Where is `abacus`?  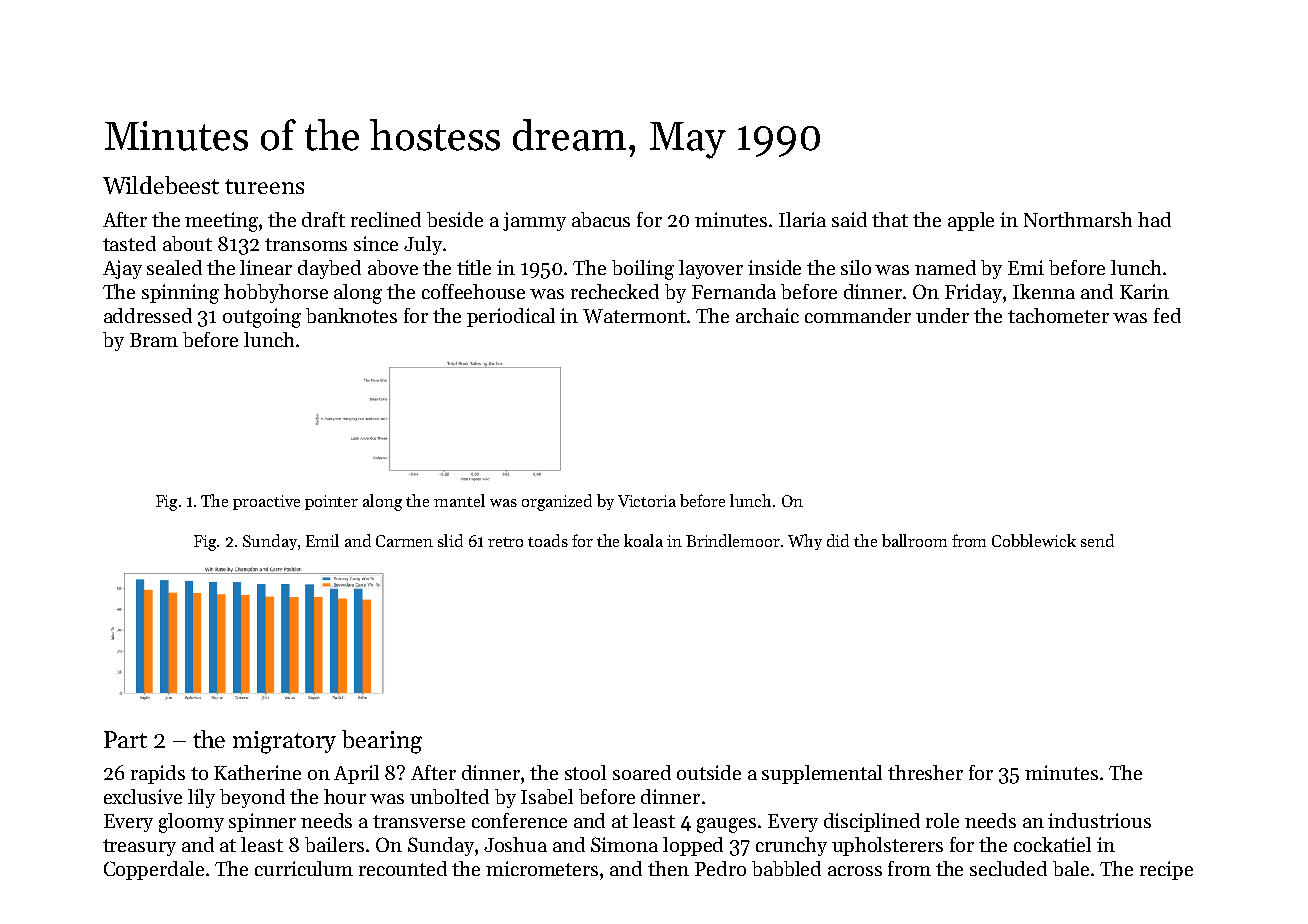
abacus is located at coordinates (601, 219).
